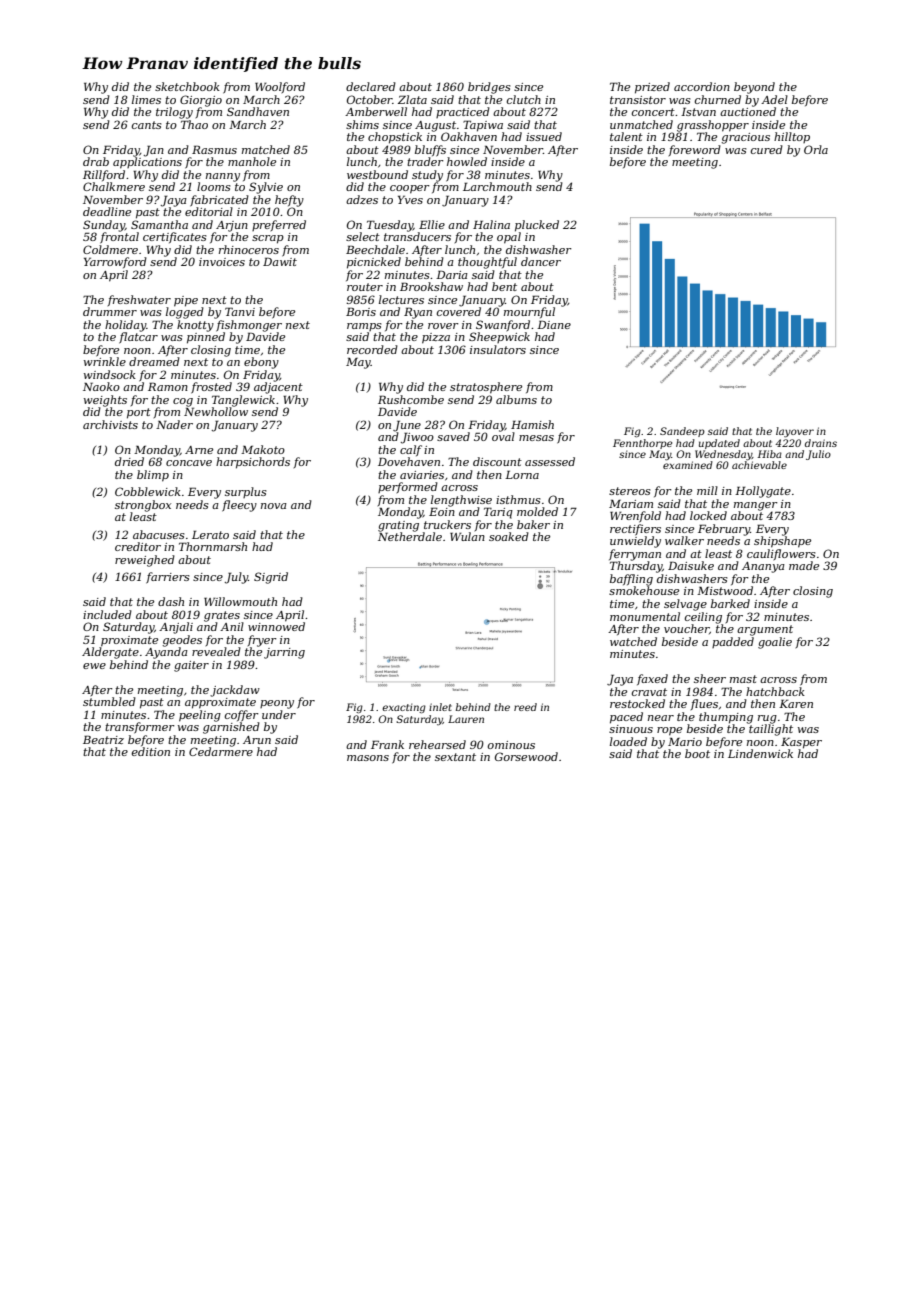 This page has height=1308, width=924. I want to click on edition, so click(151, 751).
